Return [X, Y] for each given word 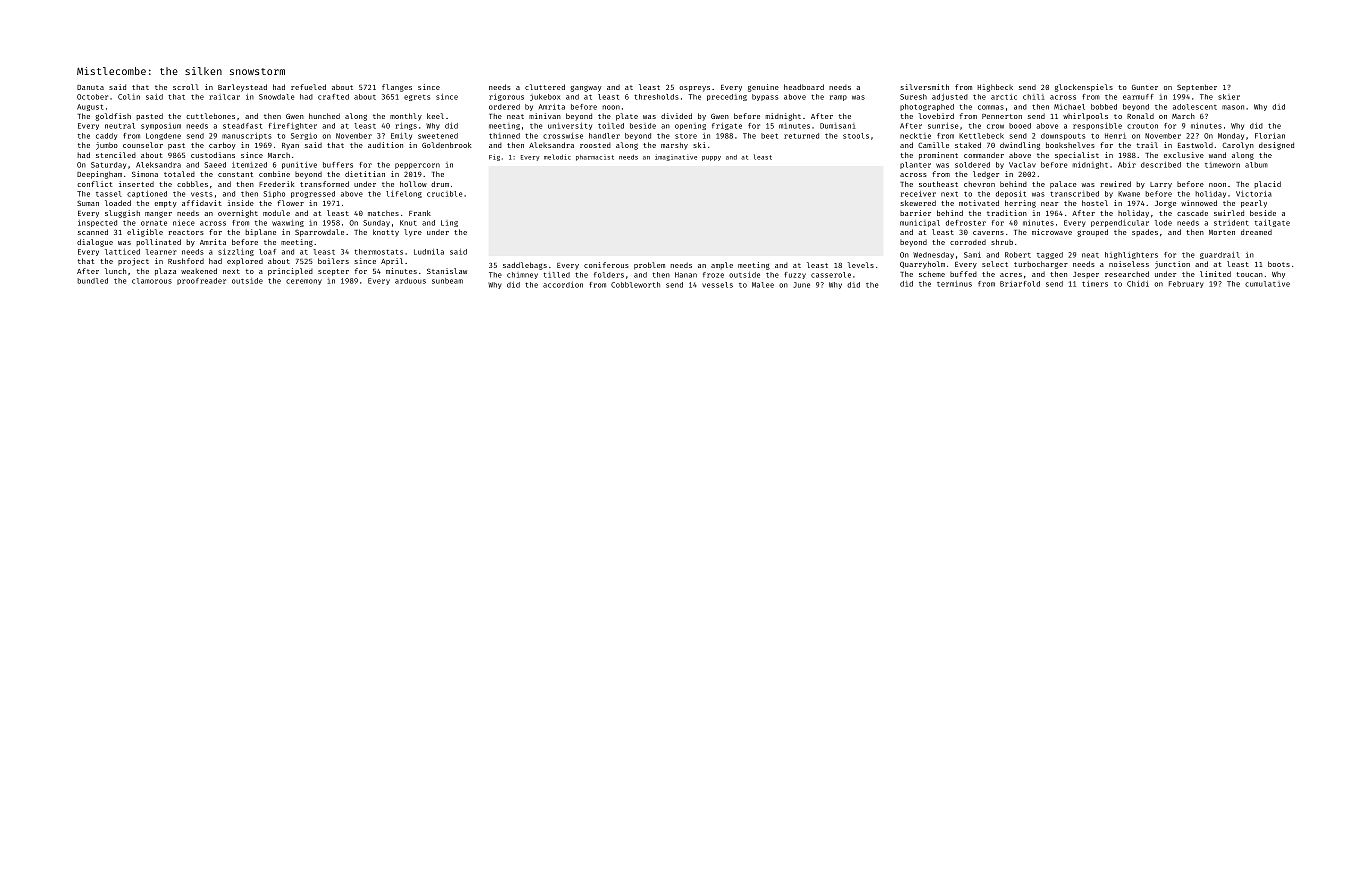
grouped [1092, 233]
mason [1233, 107]
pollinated [159, 242]
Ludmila [429, 252]
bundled [93, 281]
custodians [213, 155]
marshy [674, 146]
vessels [717, 285]
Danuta [90, 87]
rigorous [506, 97]
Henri [1115, 136]
